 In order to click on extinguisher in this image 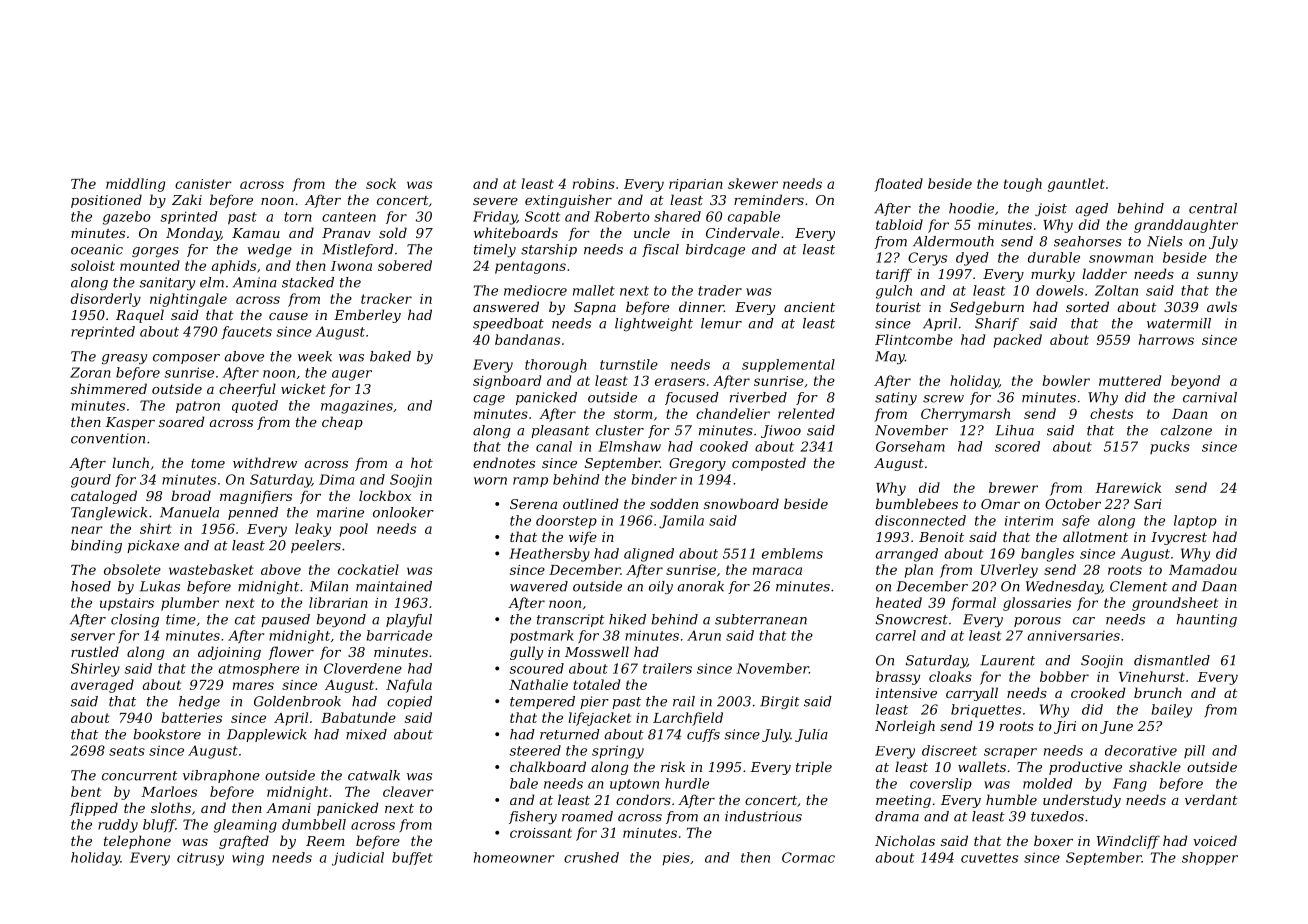, I will do `click(568, 201)`.
